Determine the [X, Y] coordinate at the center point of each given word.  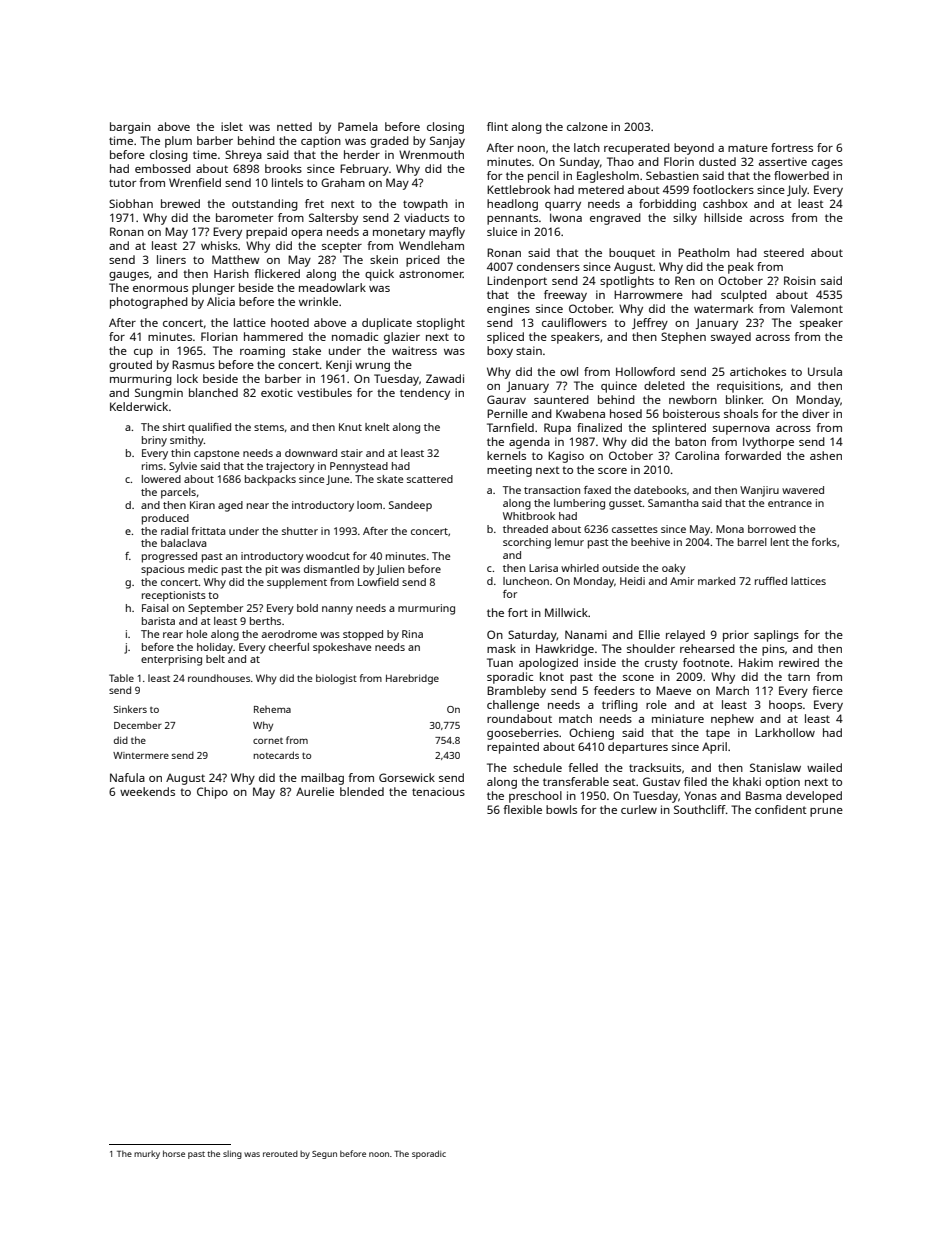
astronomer [431, 274]
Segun [324, 1155]
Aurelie [315, 791]
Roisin [800, 280]
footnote [706, 662]
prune [826, 812]
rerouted [280, 1154]
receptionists [174, 596]
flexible [522, 809]
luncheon [526, 581]
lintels [287, 182]
